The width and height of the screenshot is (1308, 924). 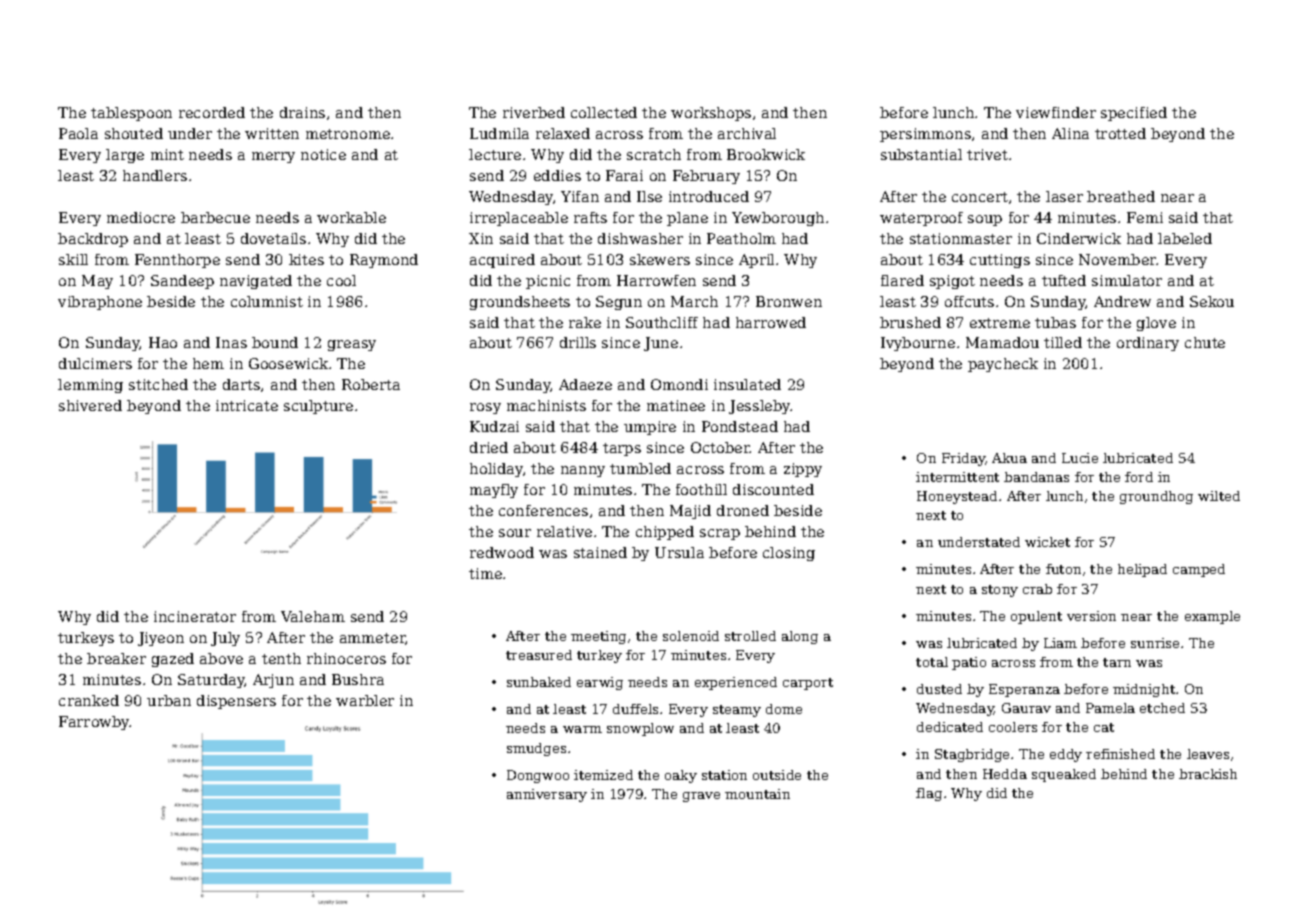 I want to click on tablespoon, so click(x=131, y=114).
